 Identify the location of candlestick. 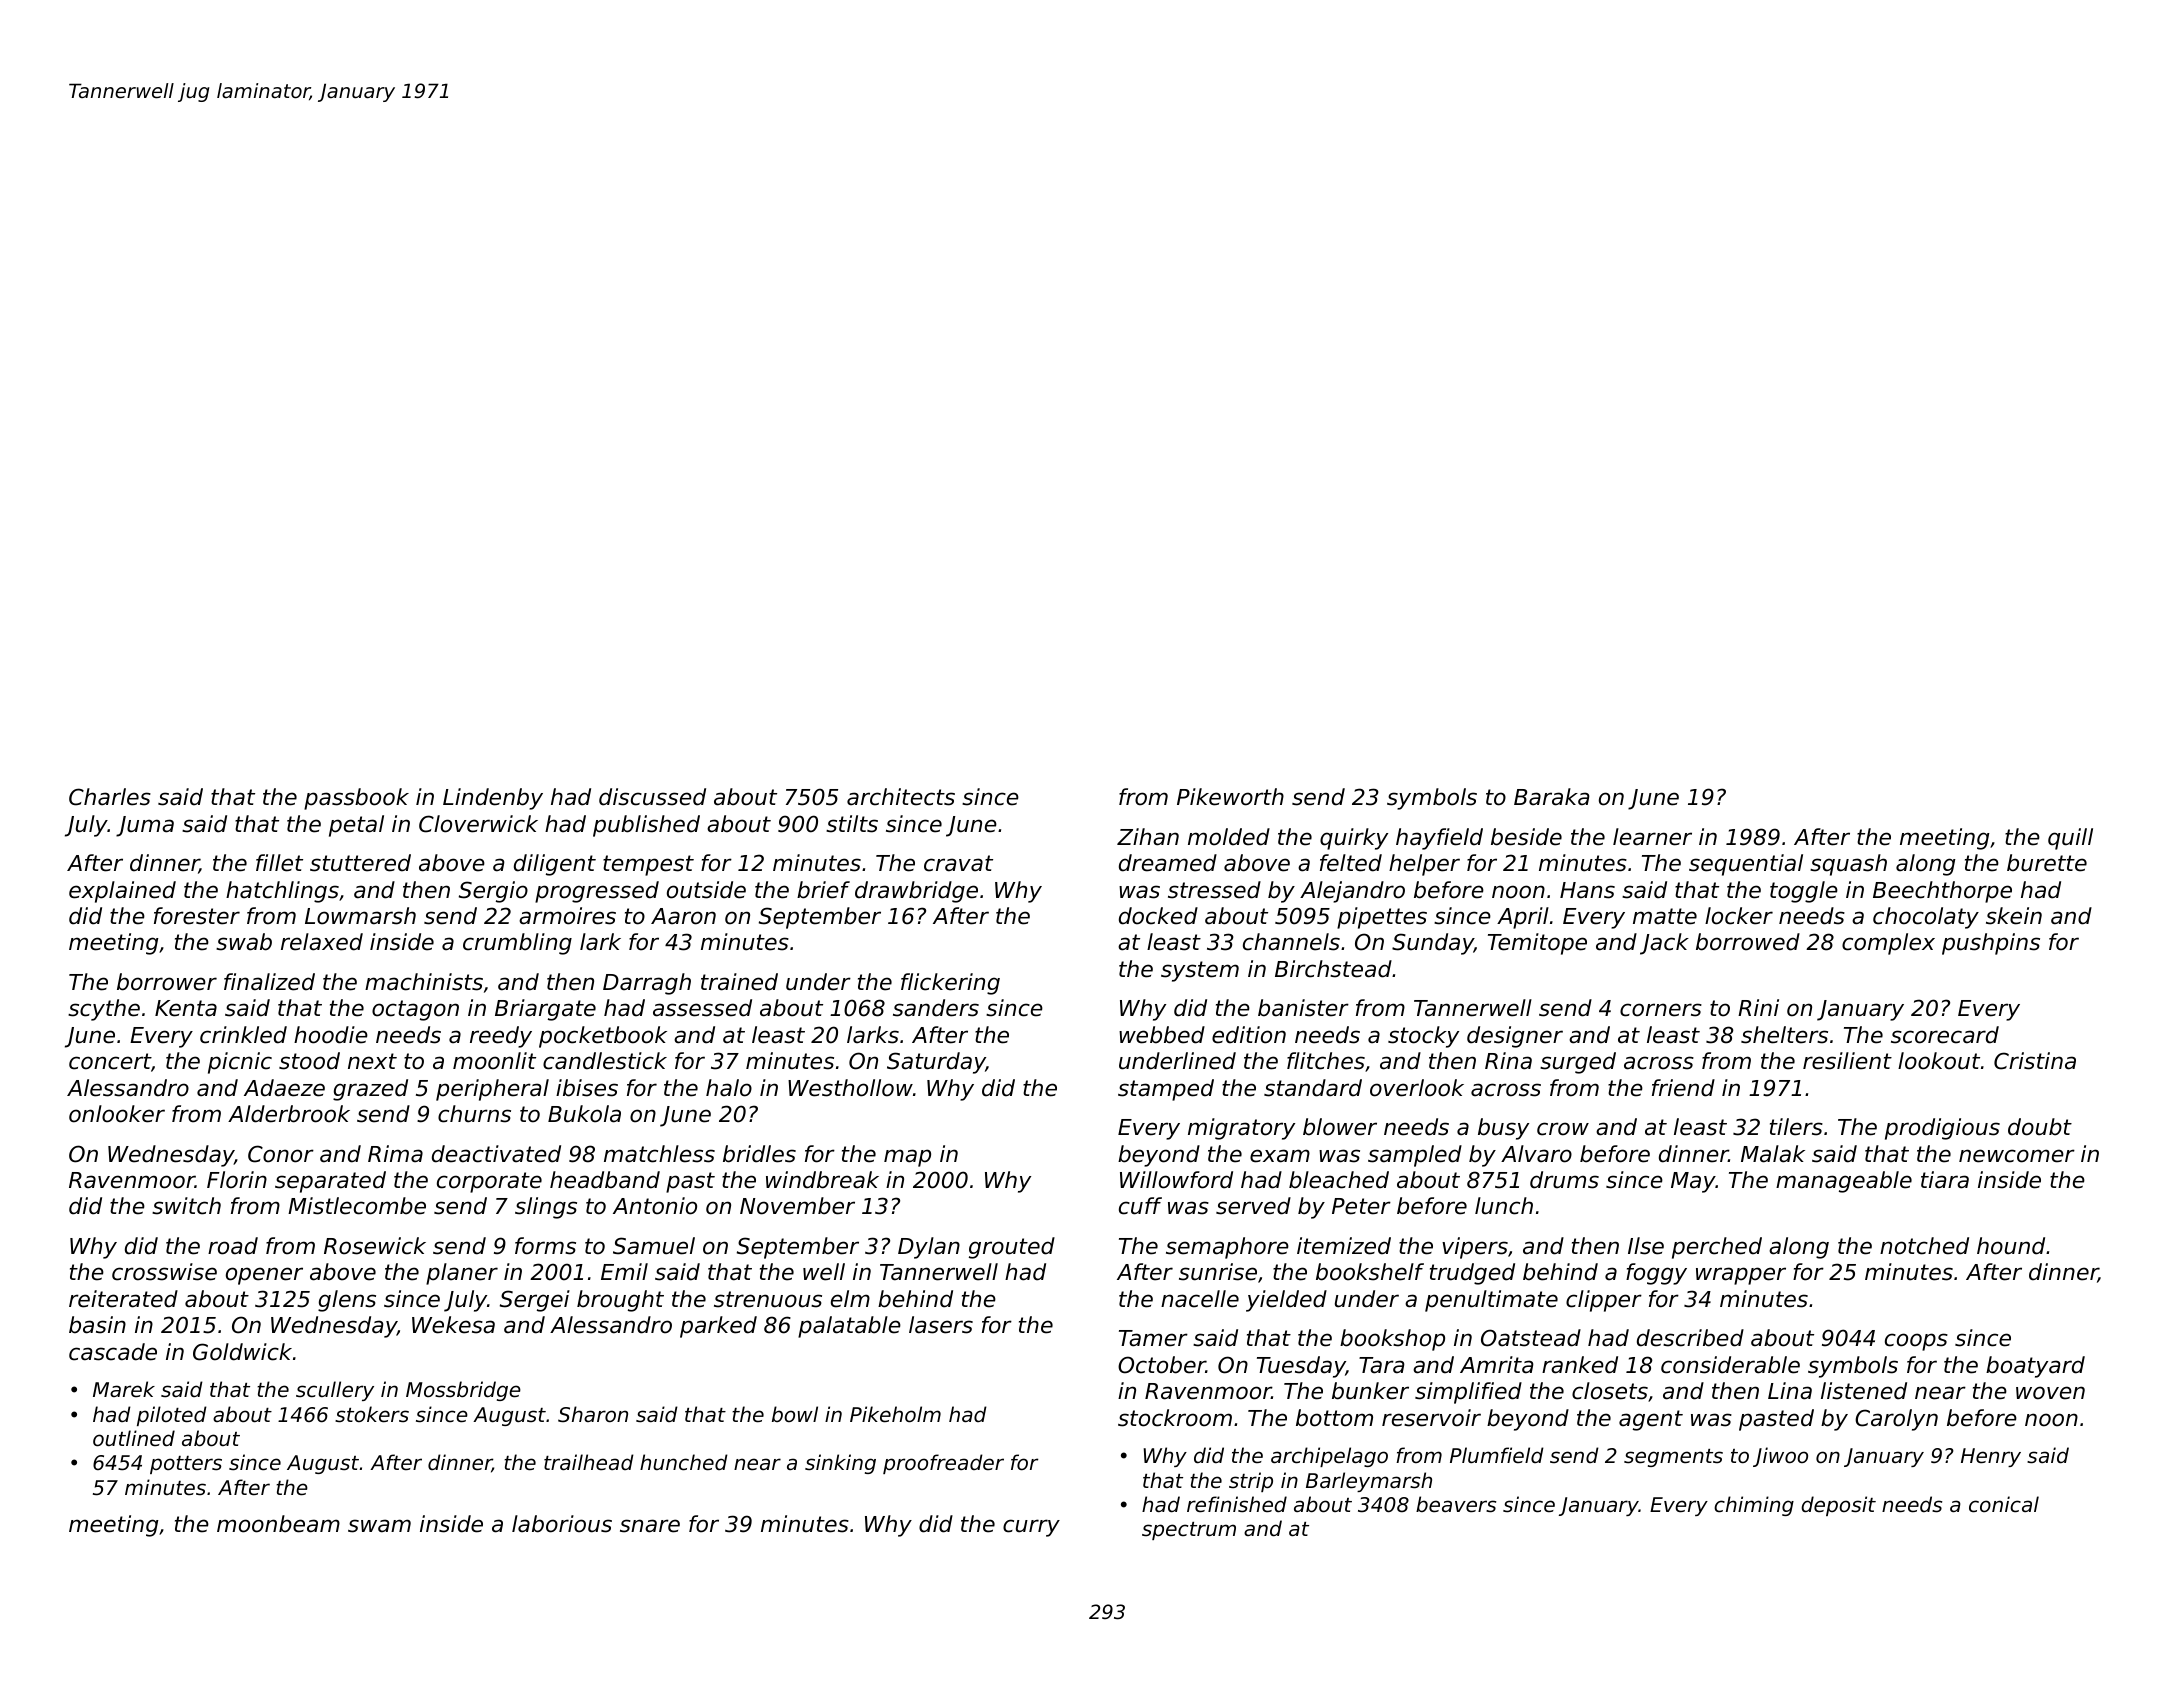
(605, 1061).
